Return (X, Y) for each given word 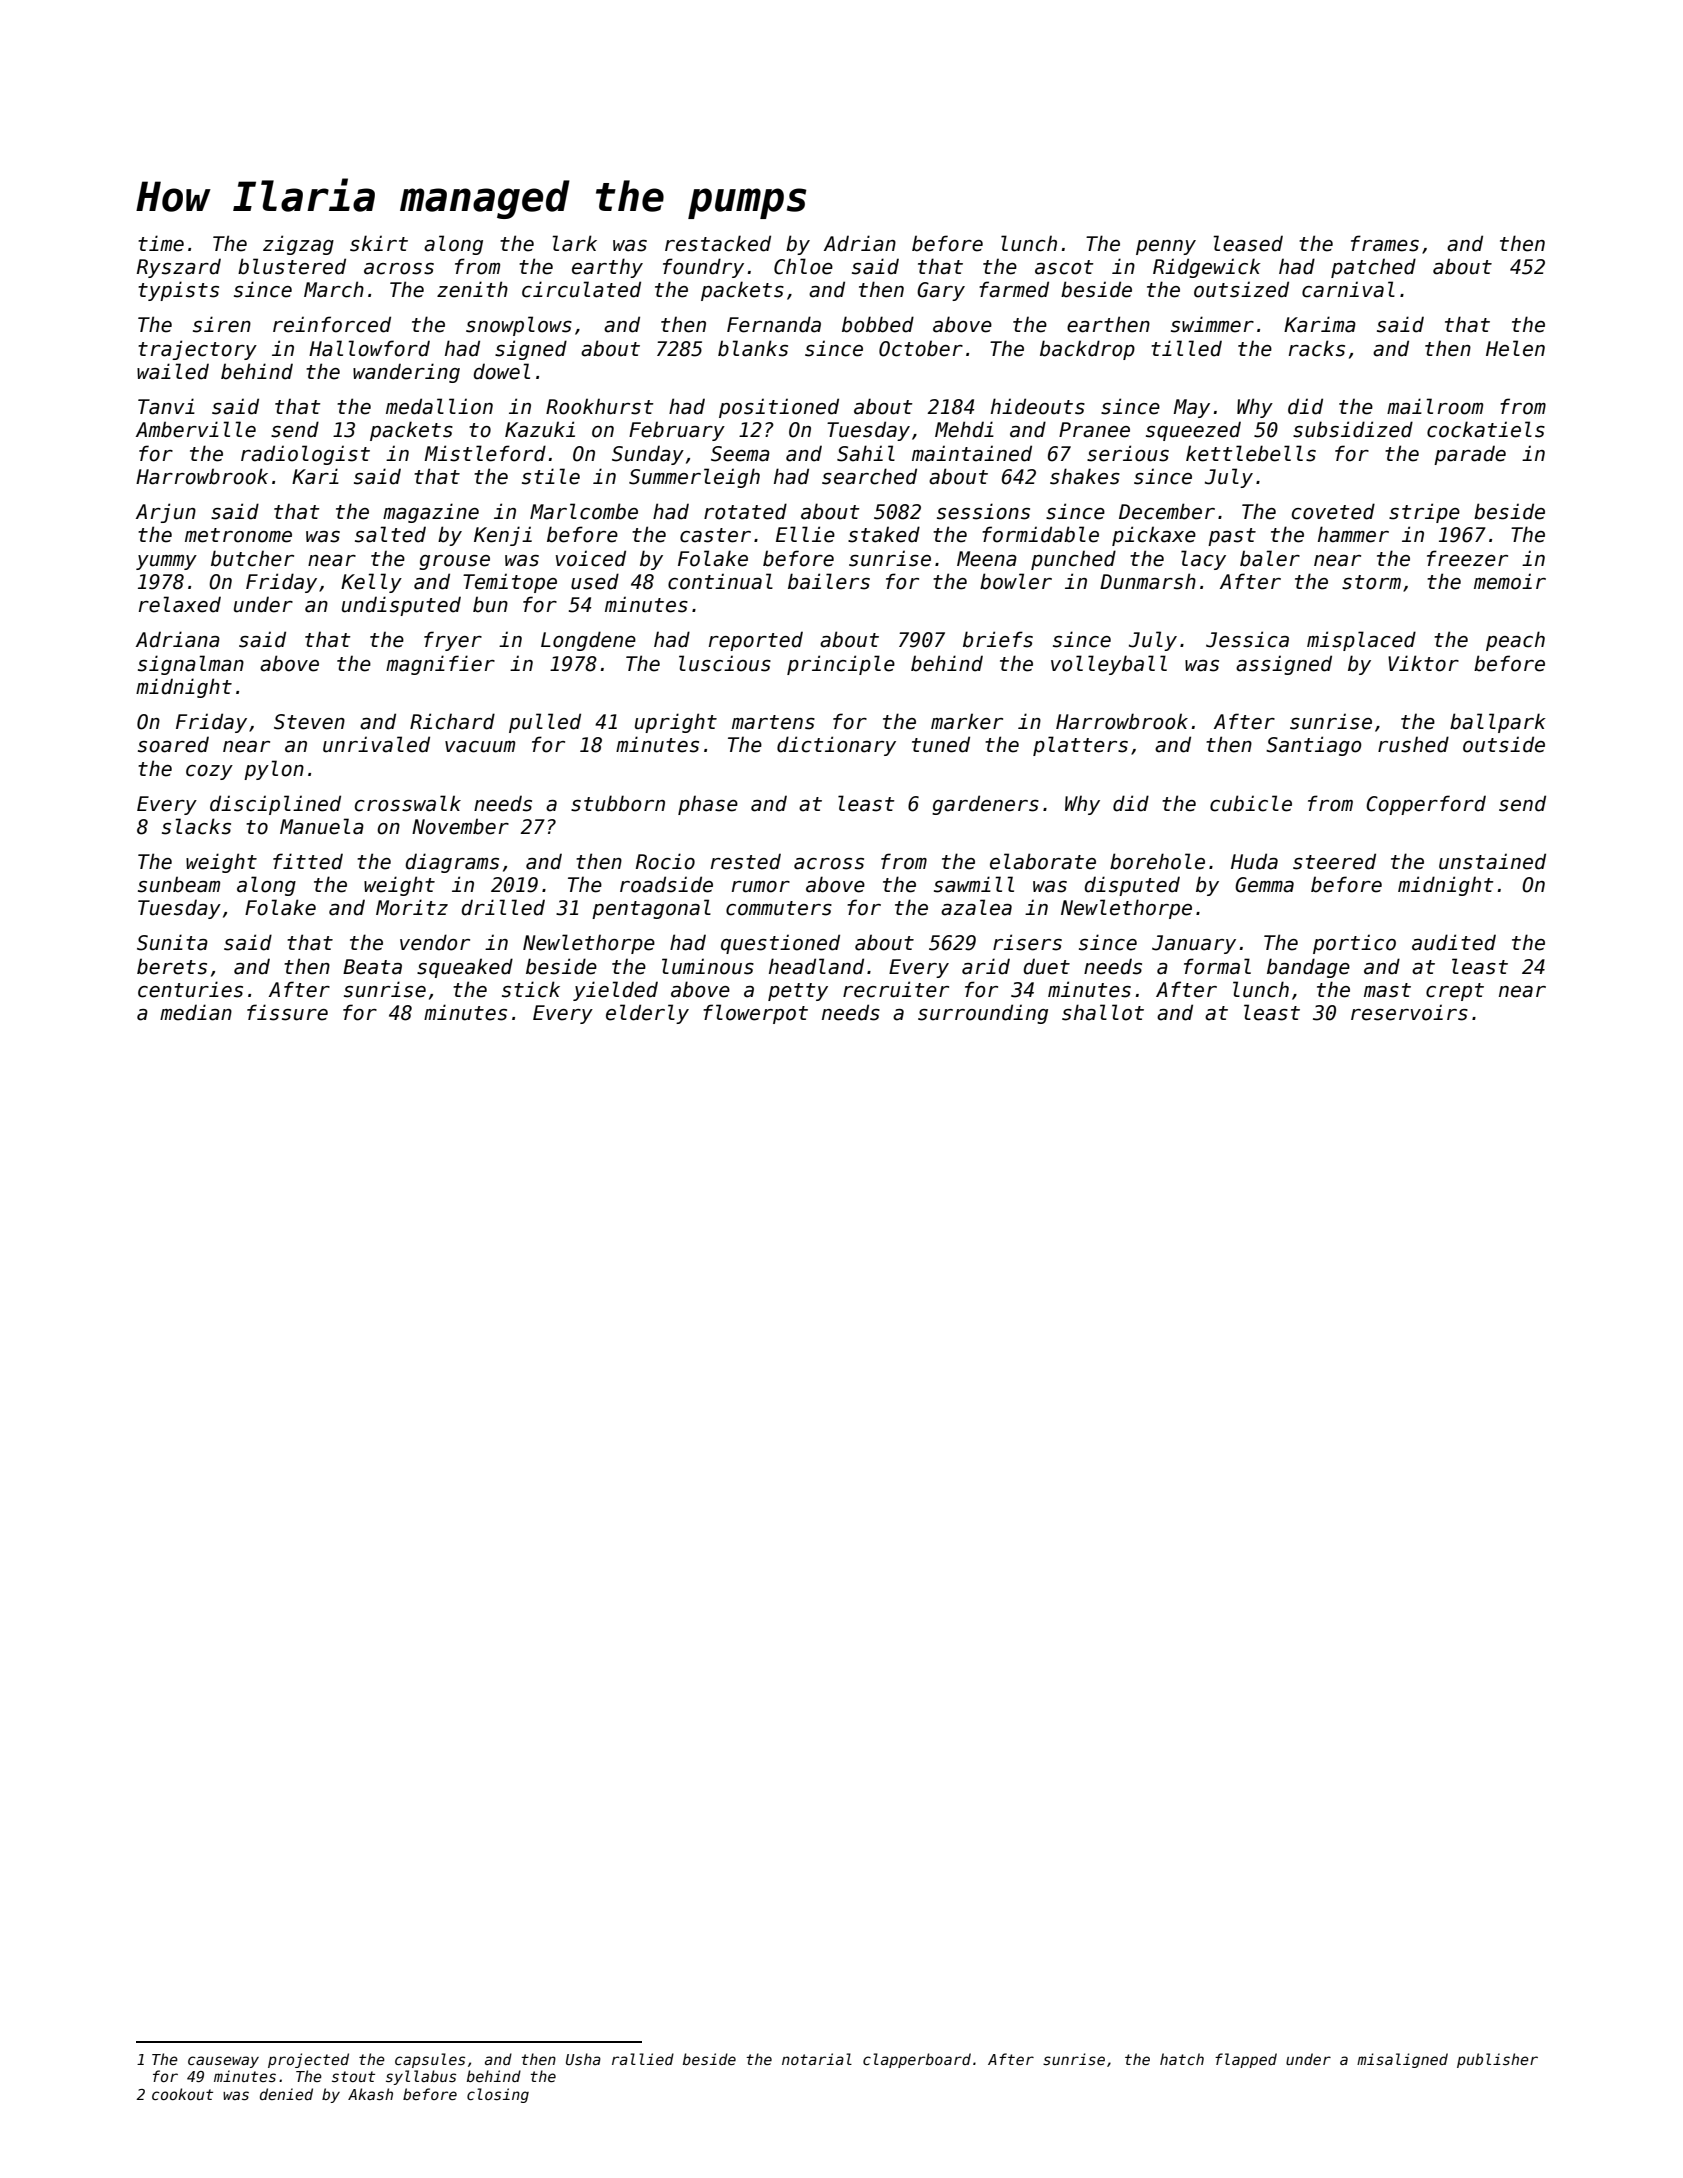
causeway (223, 2062)
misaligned (1402, 2060)
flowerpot (755, 1014)
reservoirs (1409, 1012)
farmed (1014, 289)
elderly (647, 1014)
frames (1385, 243)
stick (531, 989)
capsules (430, 2060)
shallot (1103, 1012)
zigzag (298, 245)
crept (1455, 992)
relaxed (180, 604)
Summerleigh (694, 478)
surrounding (983, 1014)
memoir (1510, 581)
